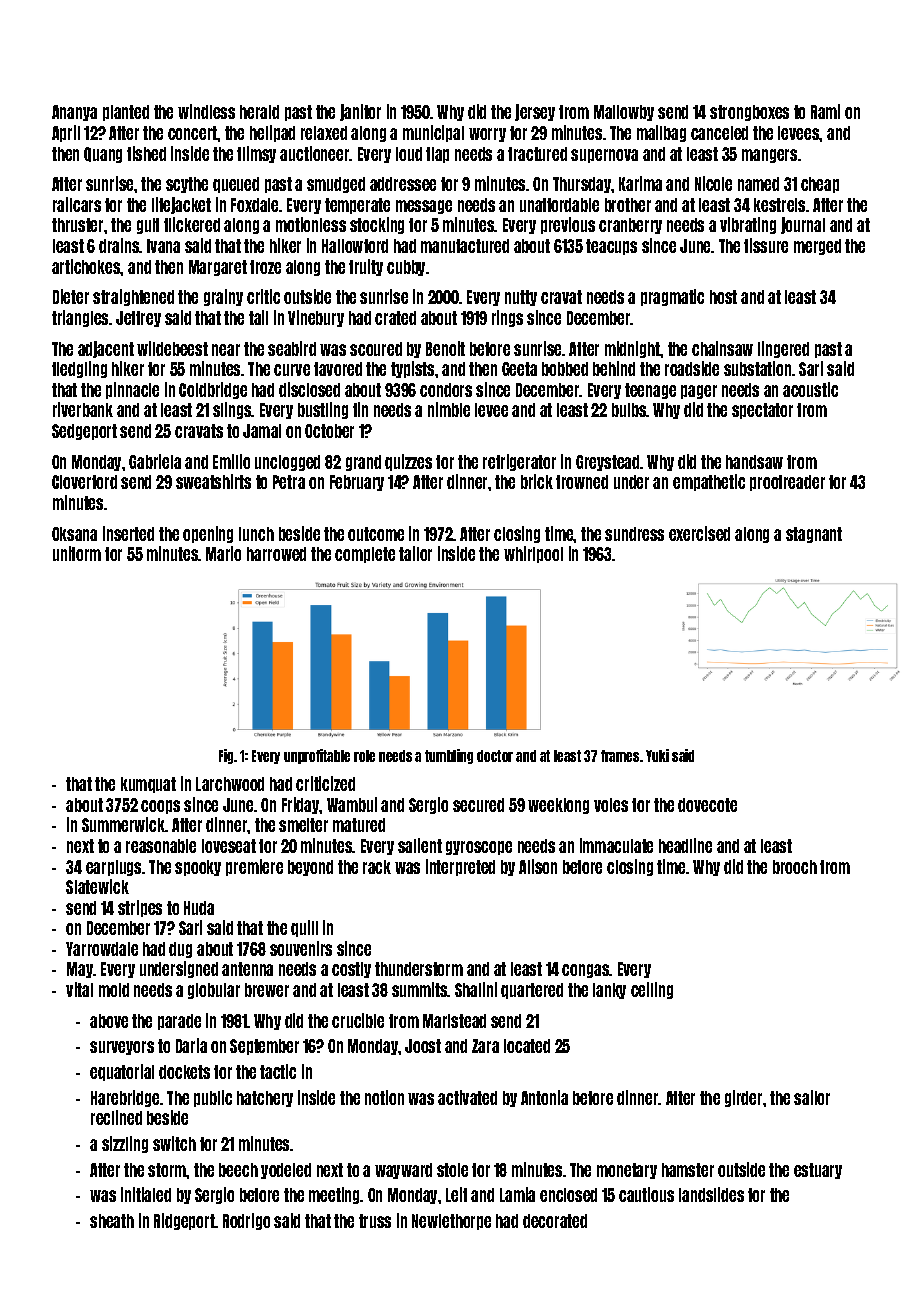 The height and width of the screenshot is (1308, 924). What do you see at coordinates (112, 1221) in the screenshot?
I see `sheath` at bounding box center [112, 1221].
